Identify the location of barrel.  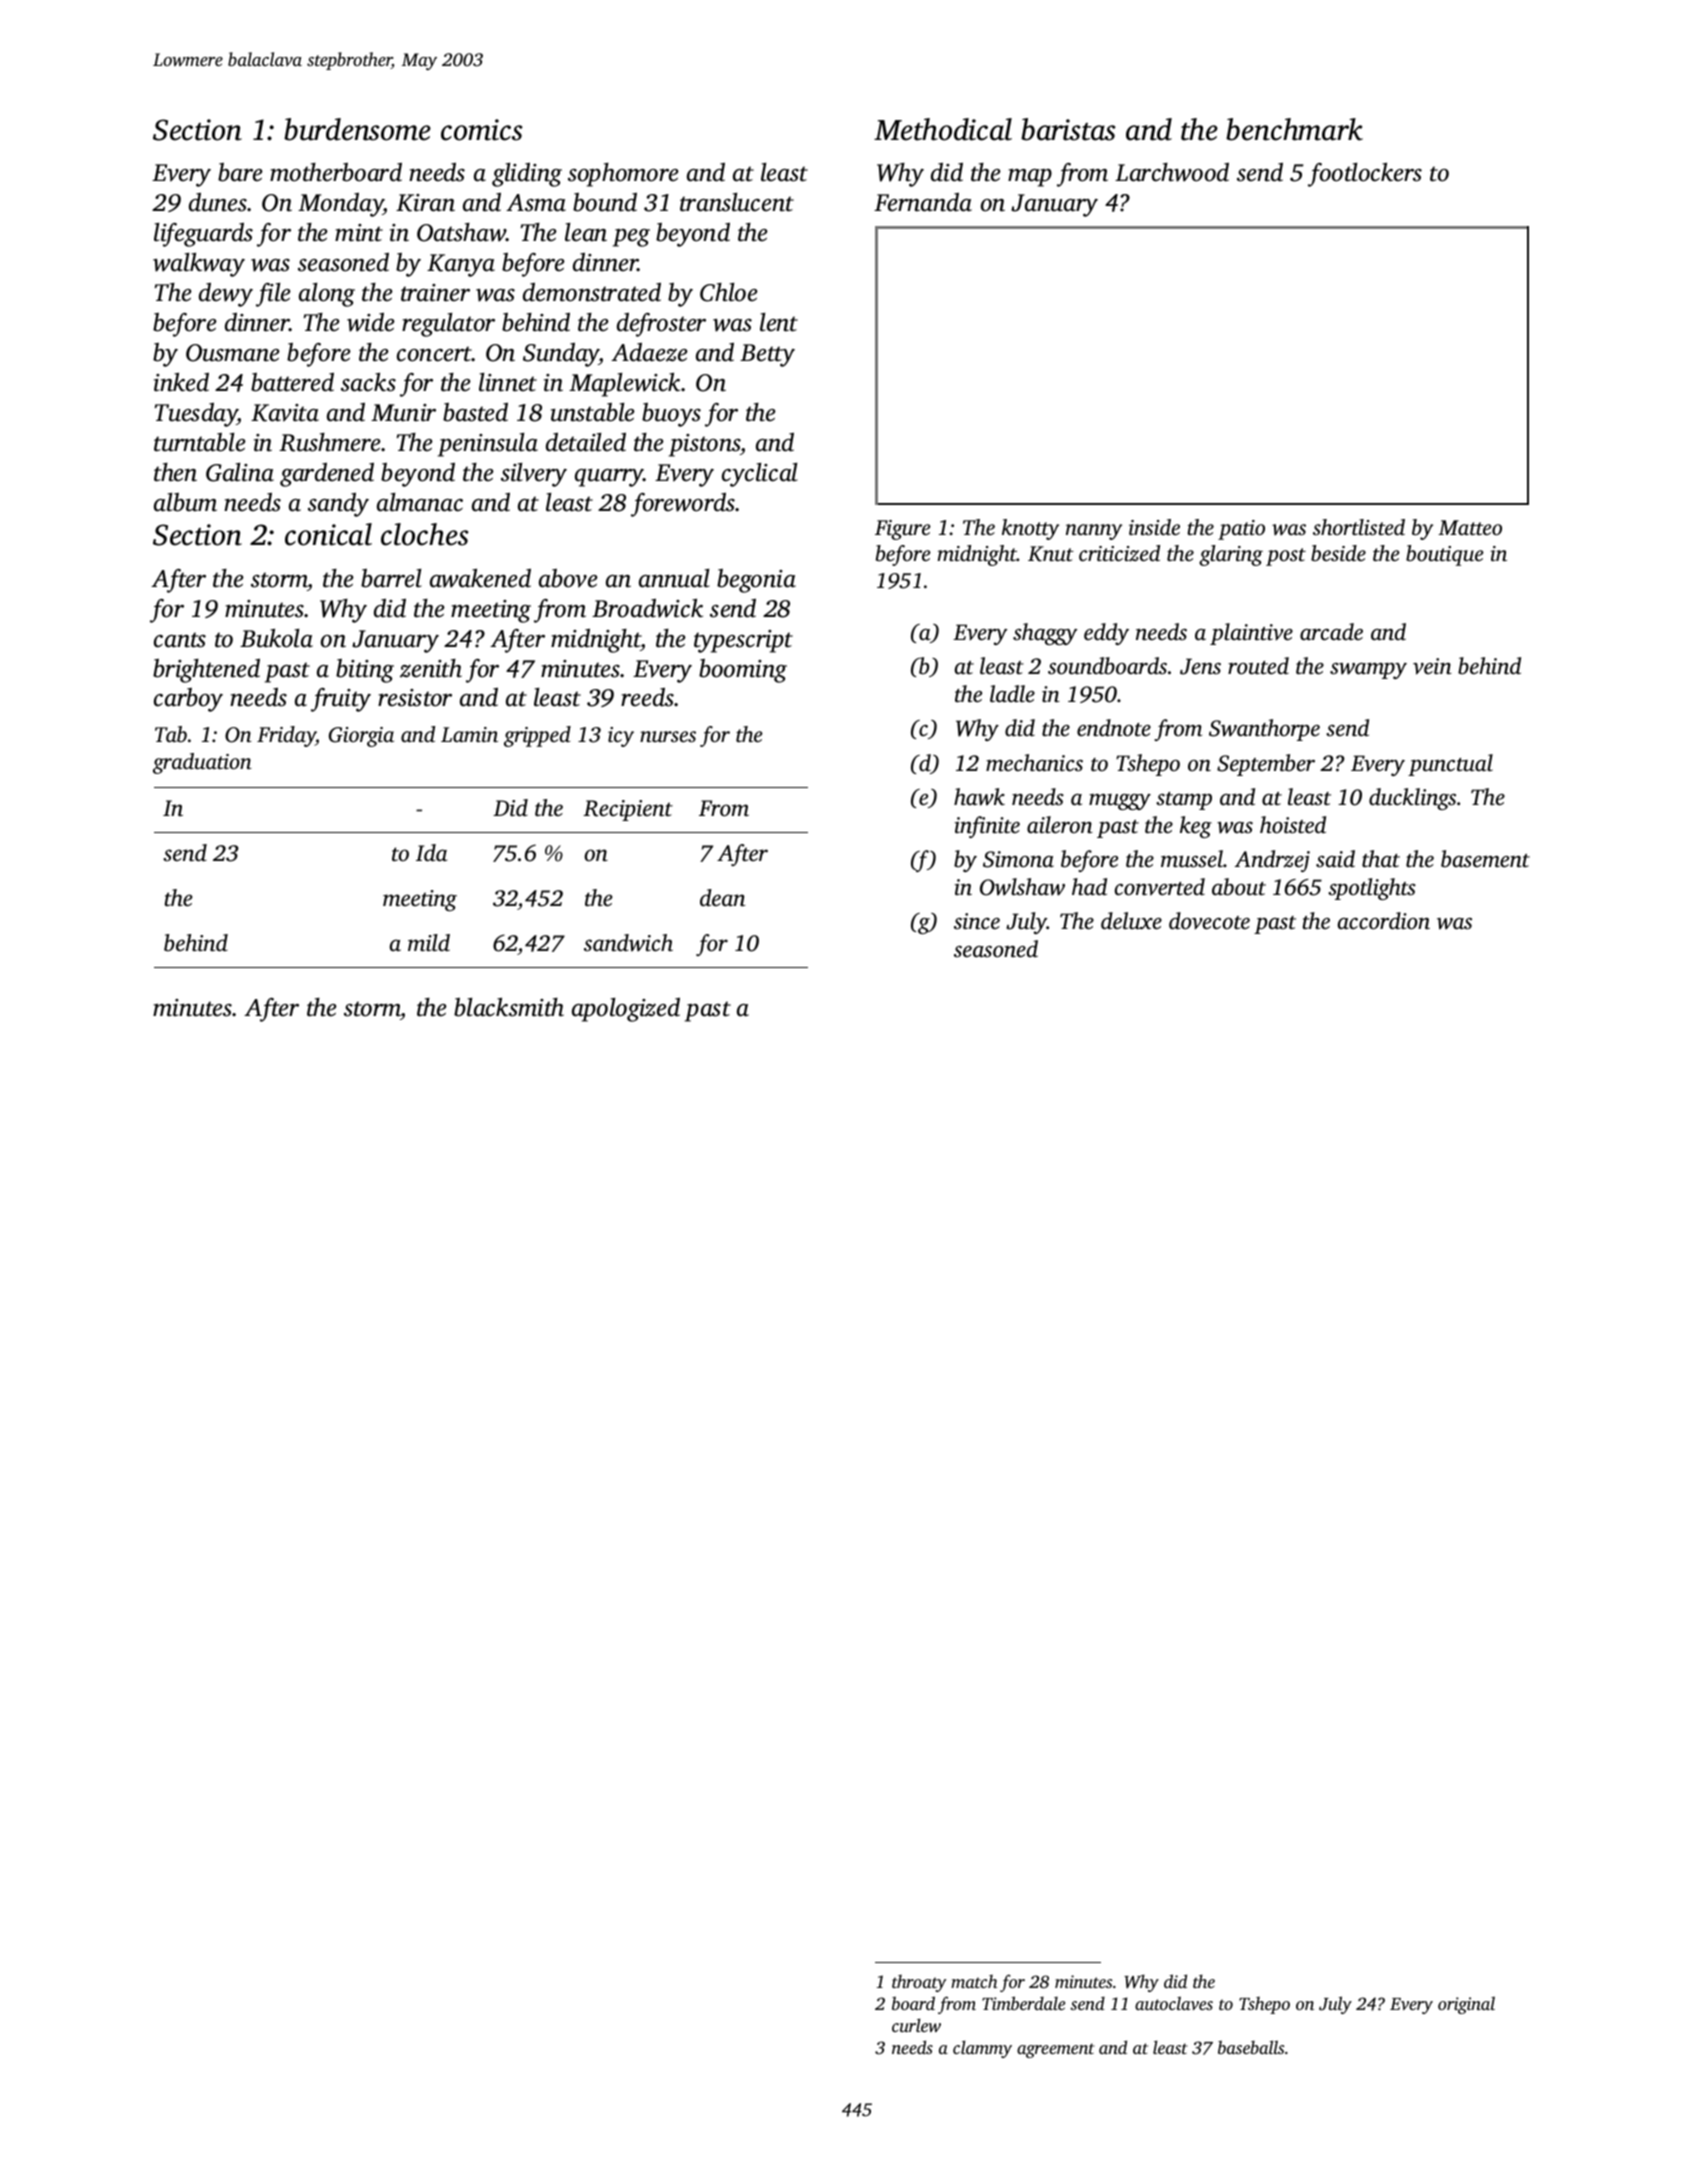
(391, 578).
